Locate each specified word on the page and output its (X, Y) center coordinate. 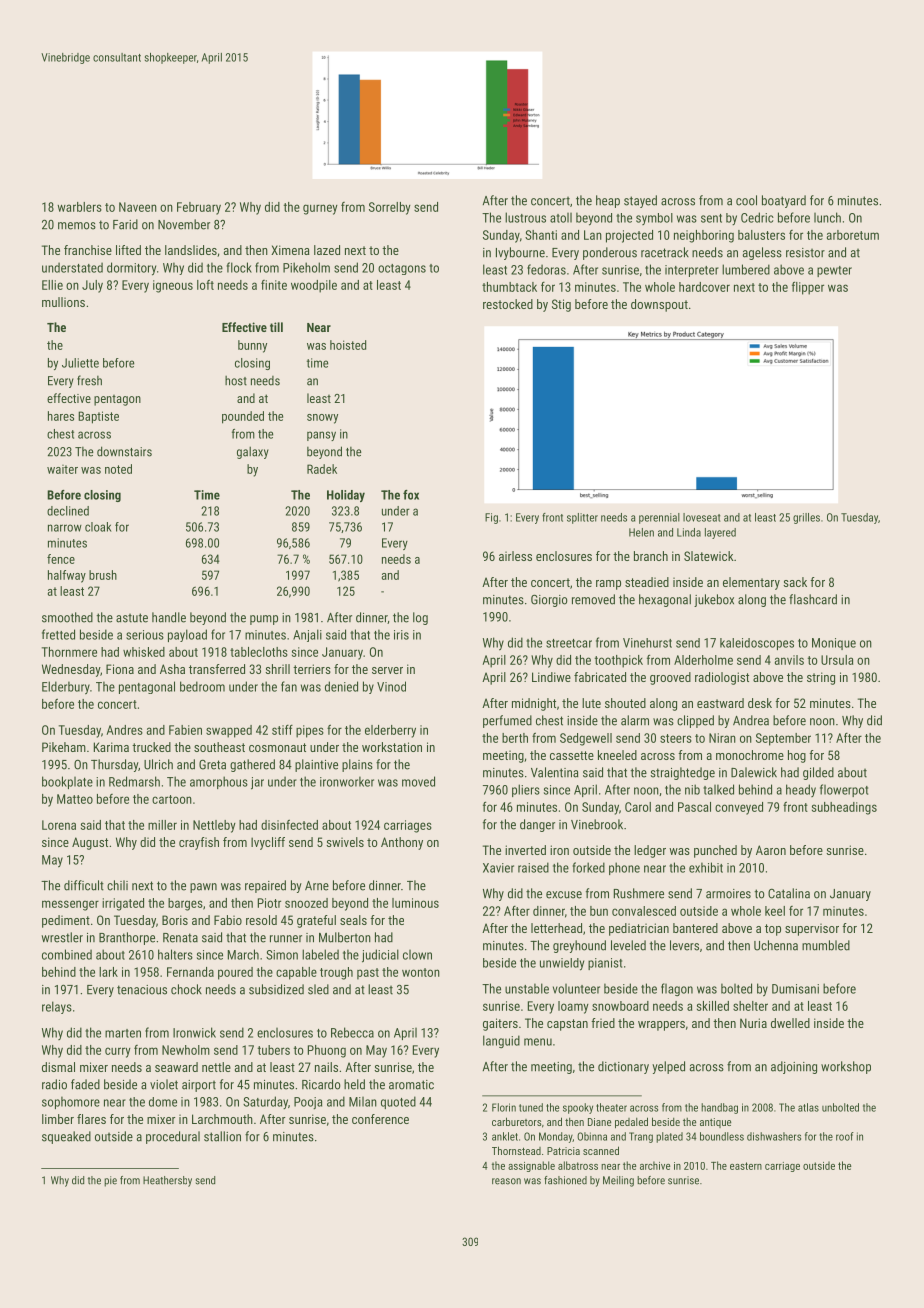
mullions (63, 302)
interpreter (692, 271)
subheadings (844, 808)
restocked (508, 304)
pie (110, 1181)
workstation (392, 747)
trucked (151, 747)
